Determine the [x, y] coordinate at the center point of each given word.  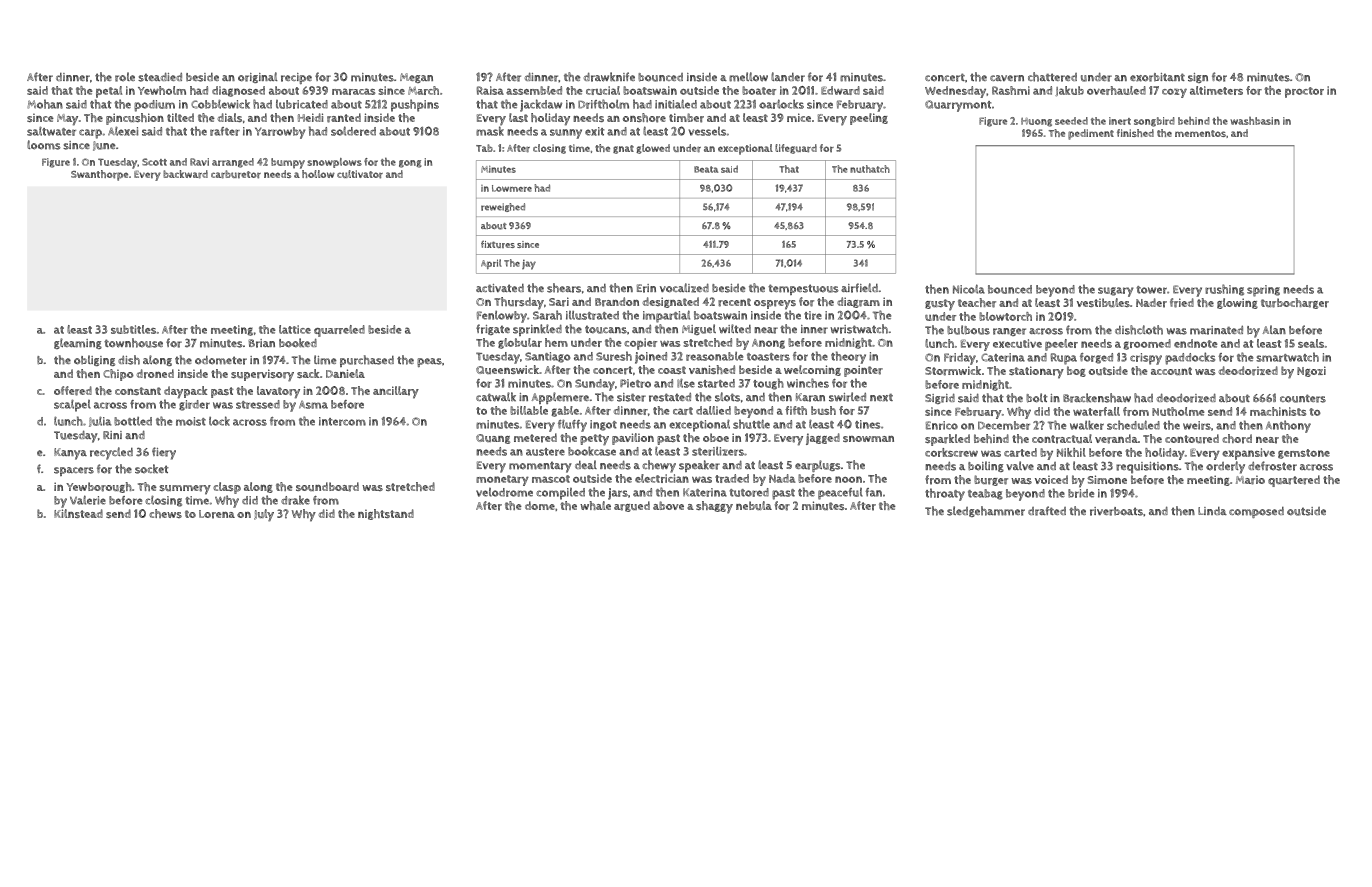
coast [672, 370]
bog [1076, 371]
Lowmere [512, 188]
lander [788, 77]
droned [155, 374]
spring [1263, 291]
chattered [1052, 77]
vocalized [684, 288]
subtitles [133, 329]
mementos [1200, 133]
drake [295, 500]
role [125, 77]
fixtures [498, 244]
